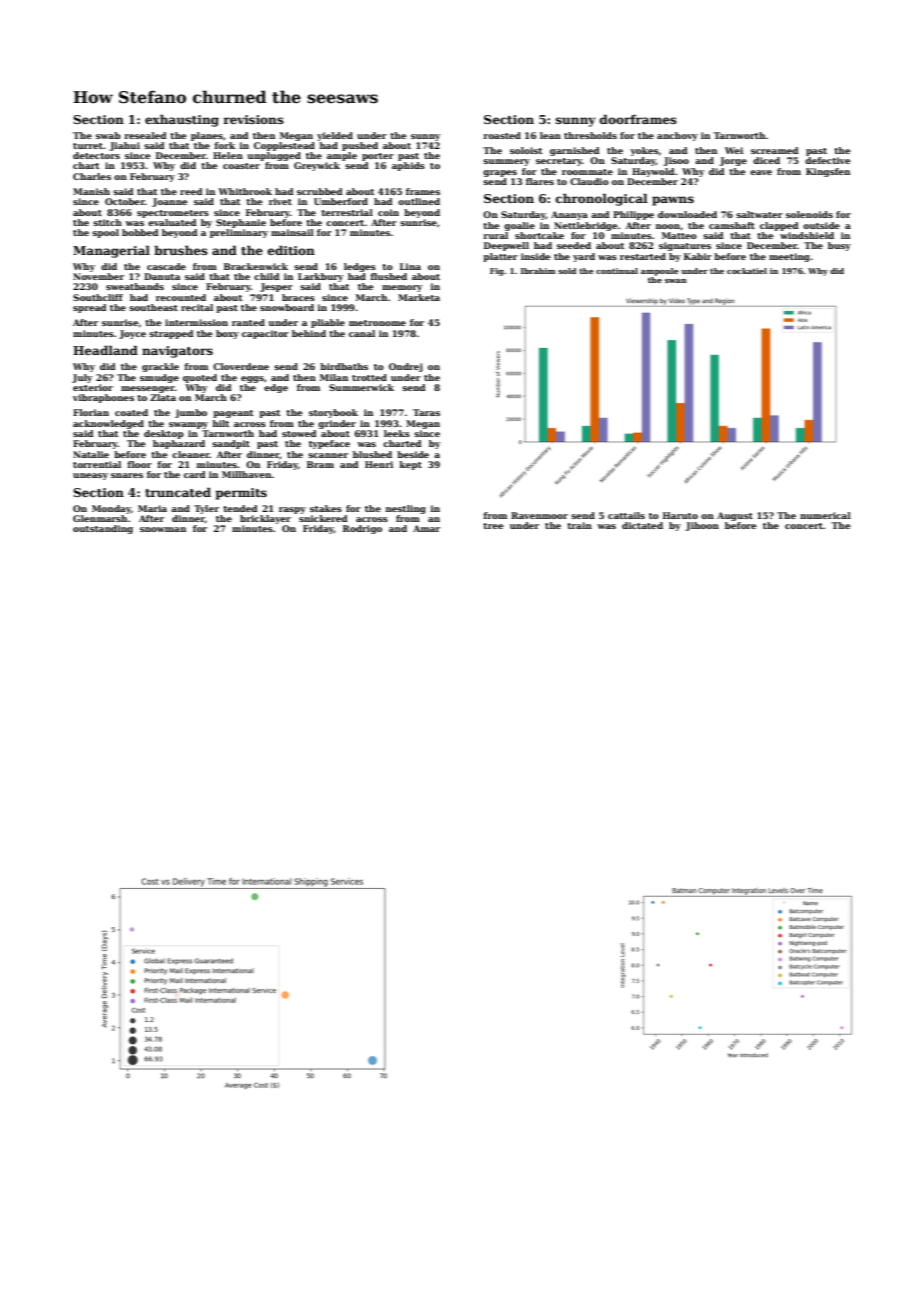 The width and height of the screenshot is (924, 1308). What do you see at coordinates (253, 119) in the screenshot?
I see `revisions` at bounding box center [253, 119].
